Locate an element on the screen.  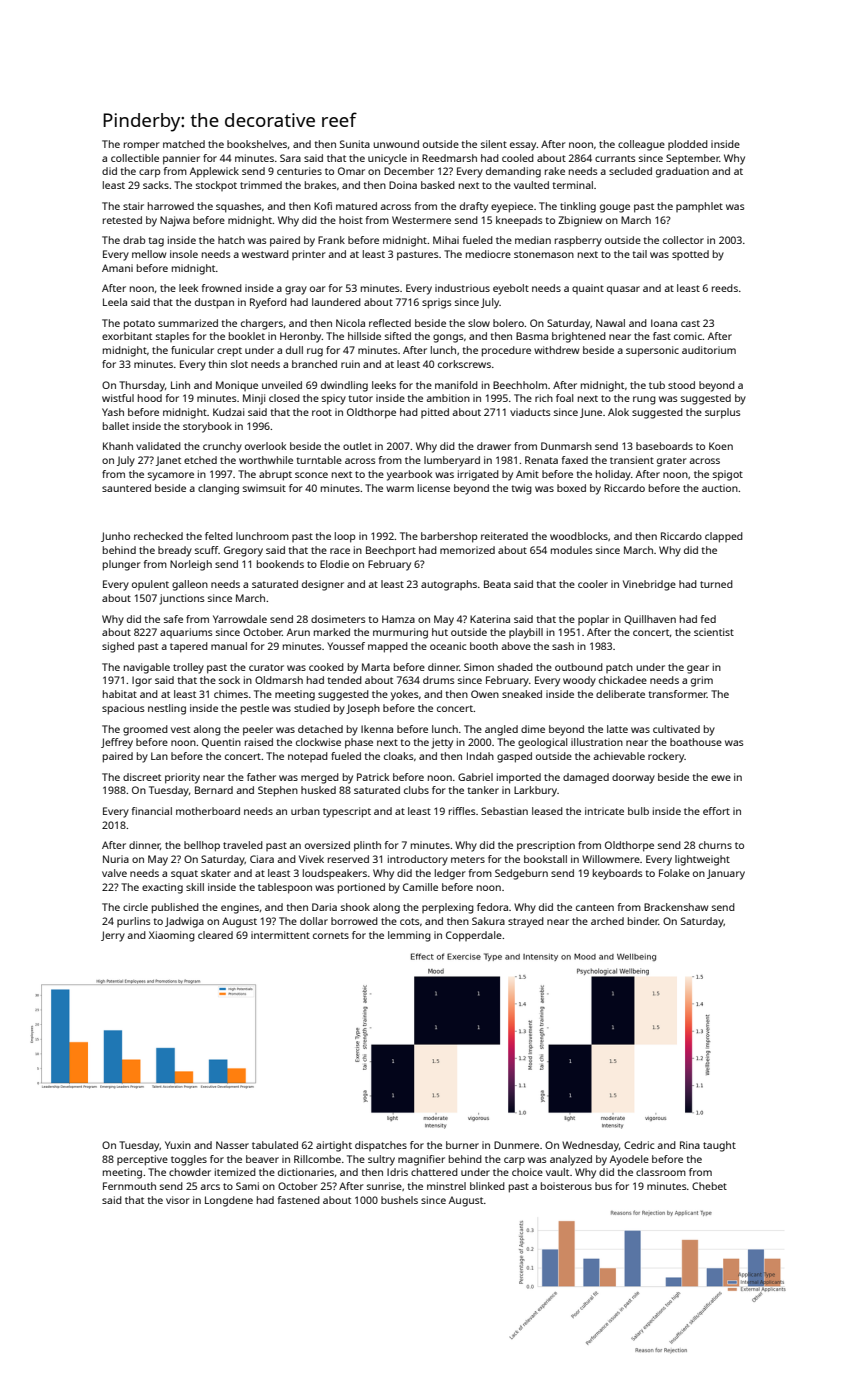
unwound is located at coordinates (396, 144).
